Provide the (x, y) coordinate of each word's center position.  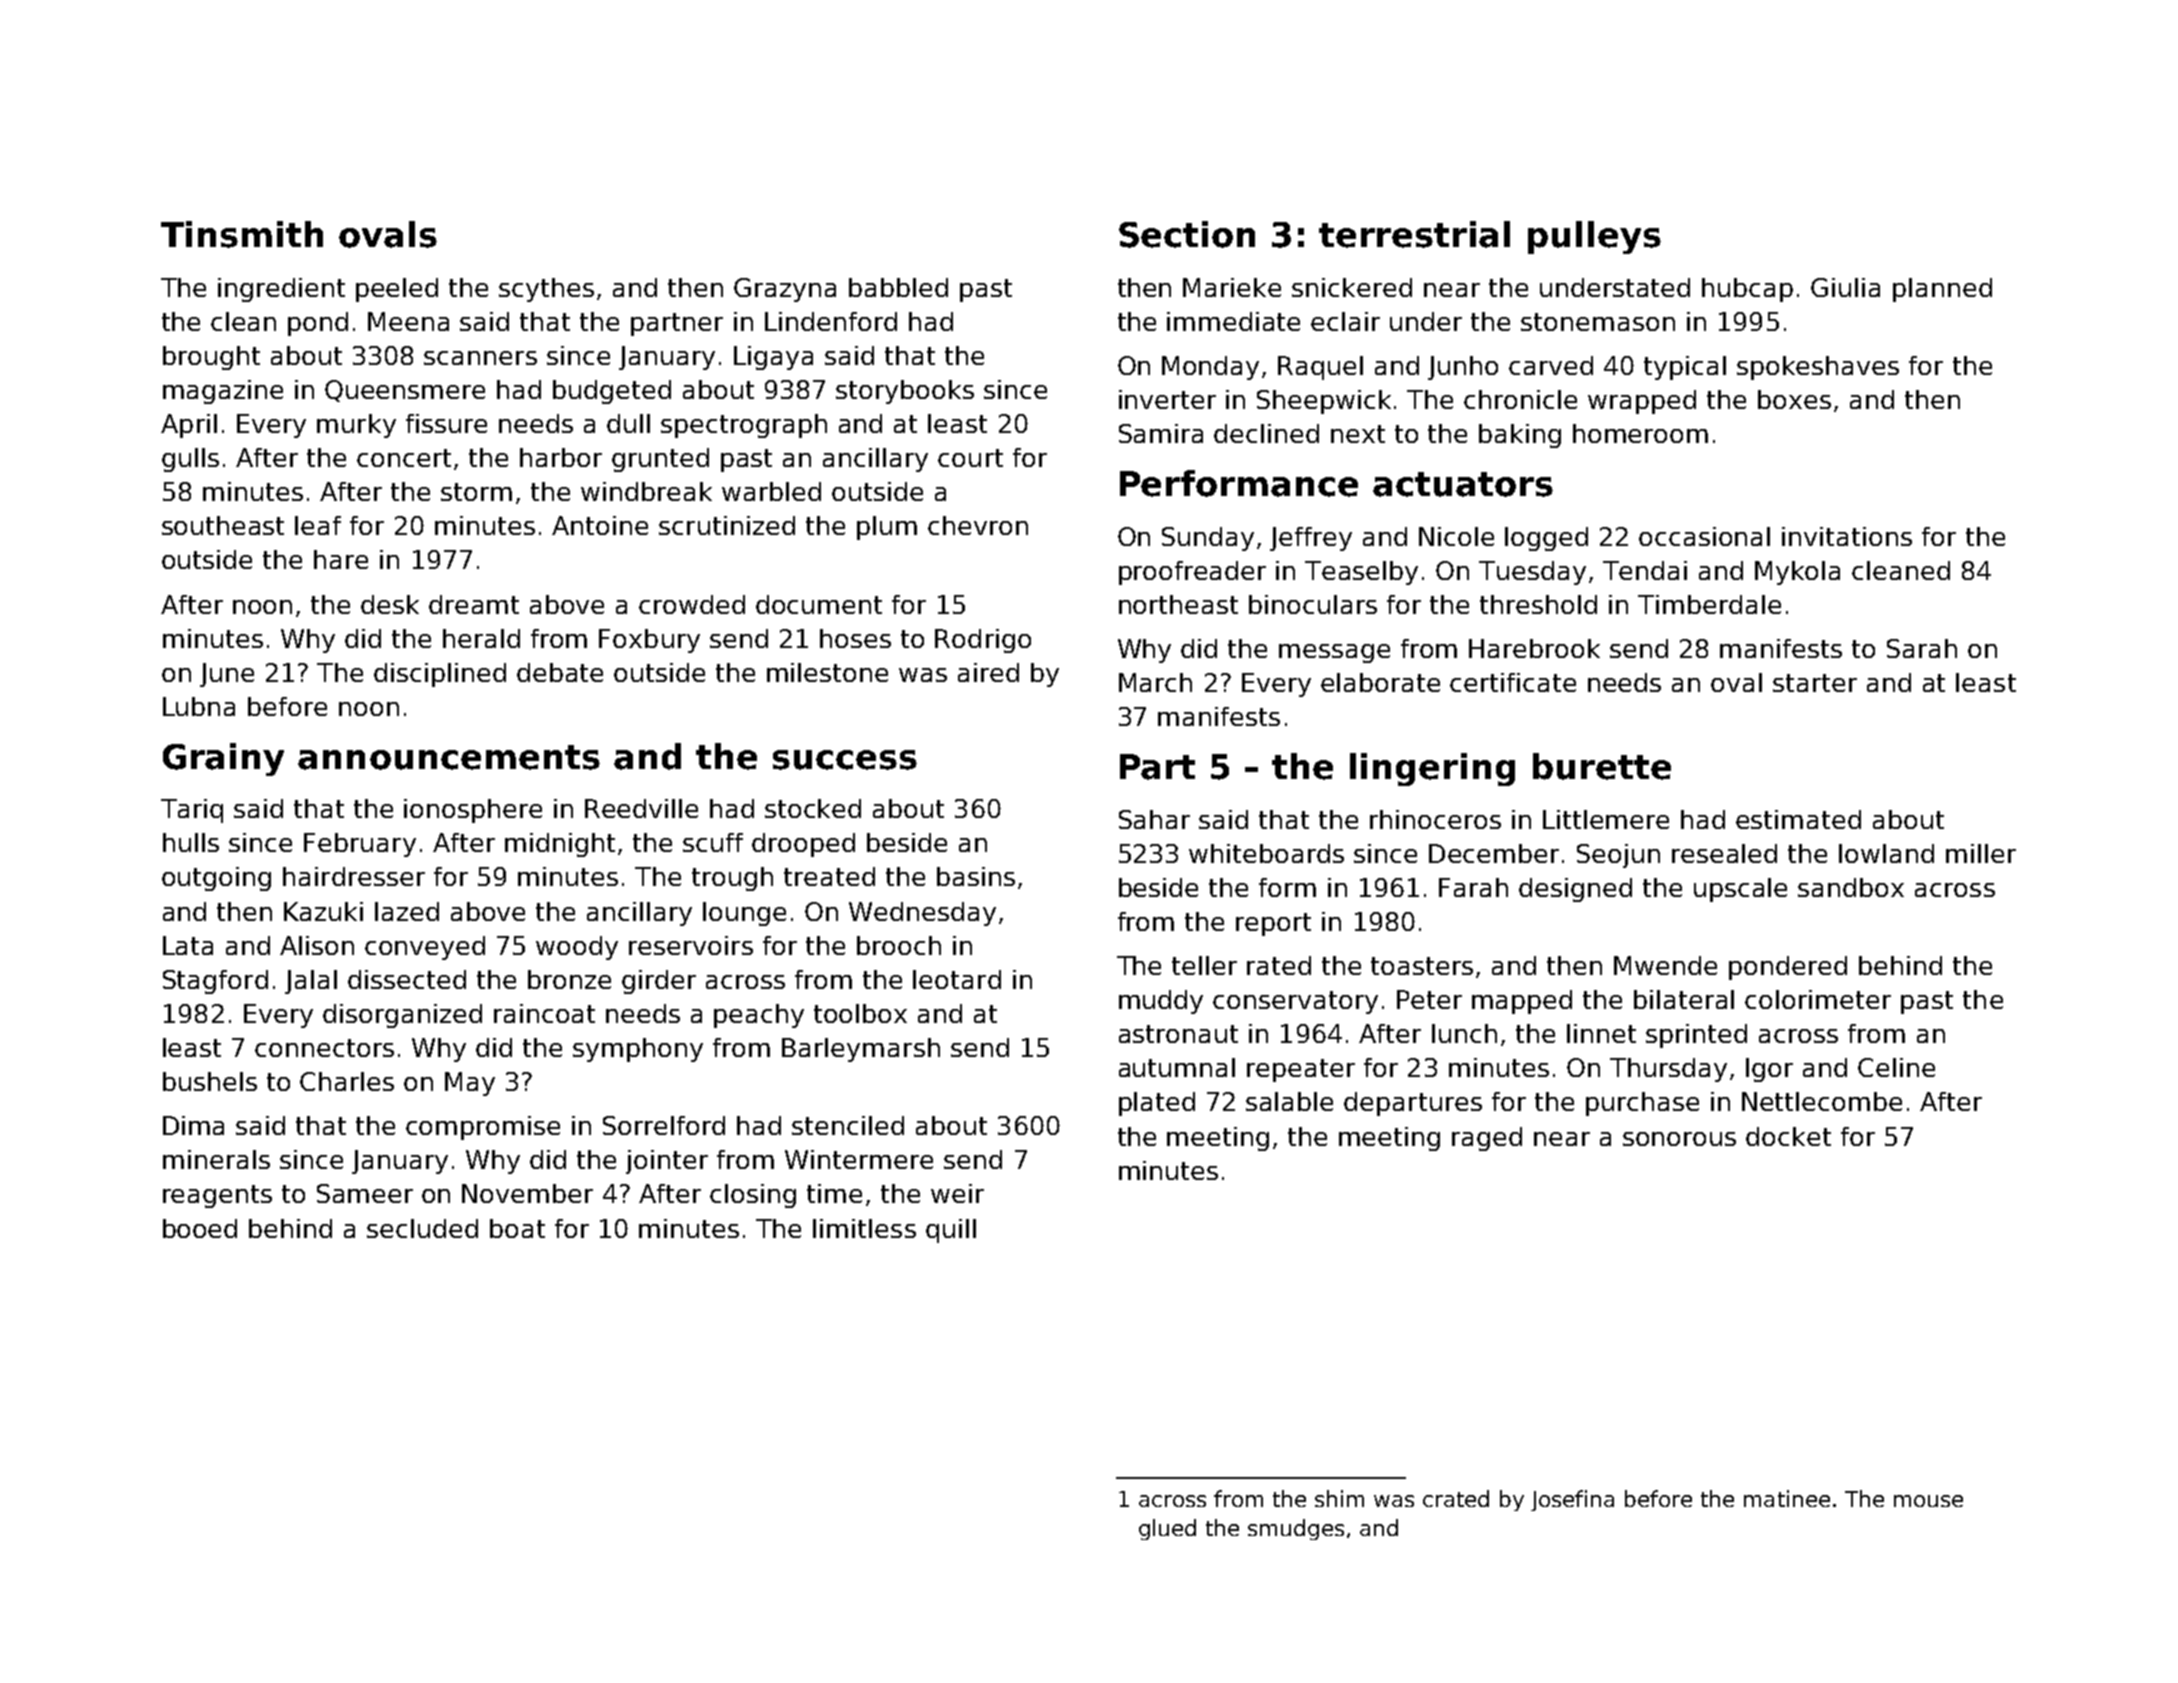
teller (1204, 965)
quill (951, 1231)
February (360, 845)
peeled (397, 290)
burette (1602, 766)
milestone (827, 672)
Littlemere (1606, 819)
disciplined (440, 675)
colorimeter (1818, 999)
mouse (1928, 1501)
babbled (898, 287)
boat (517, 1228)
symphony (638, 1050)
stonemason (1598, 322)
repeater (1301, 1070)
